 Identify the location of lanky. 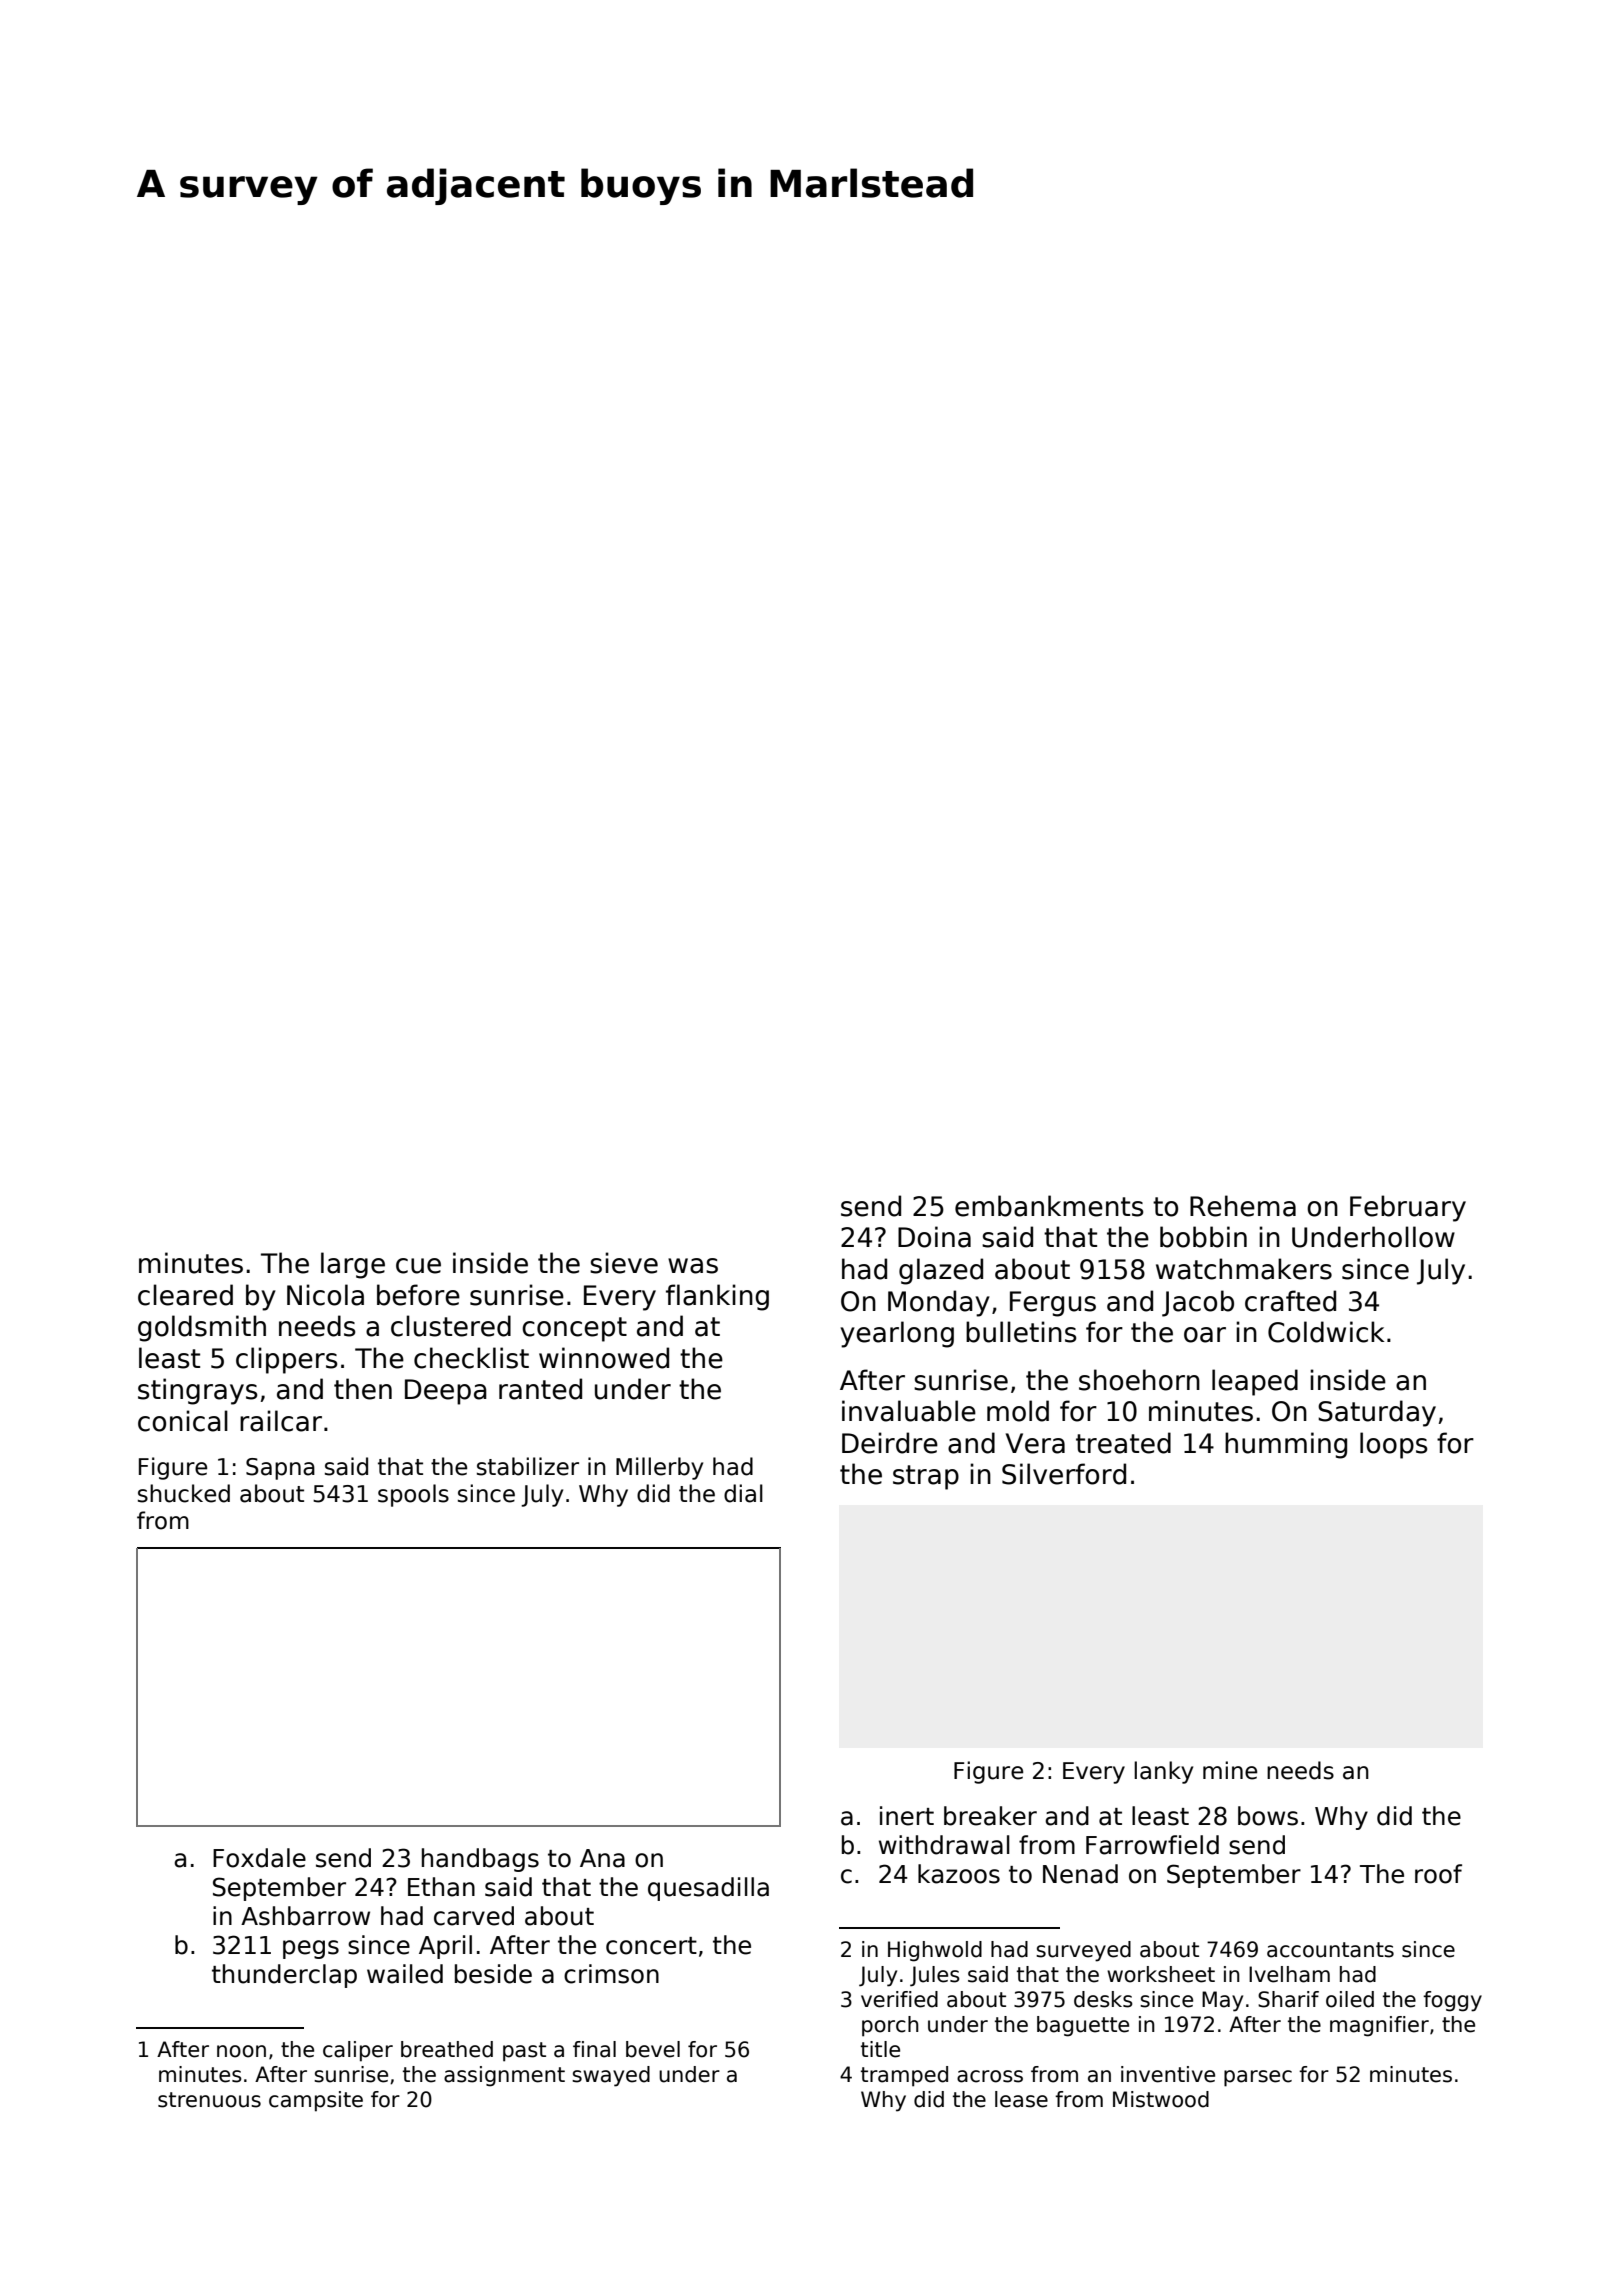
(1163, 1772).
